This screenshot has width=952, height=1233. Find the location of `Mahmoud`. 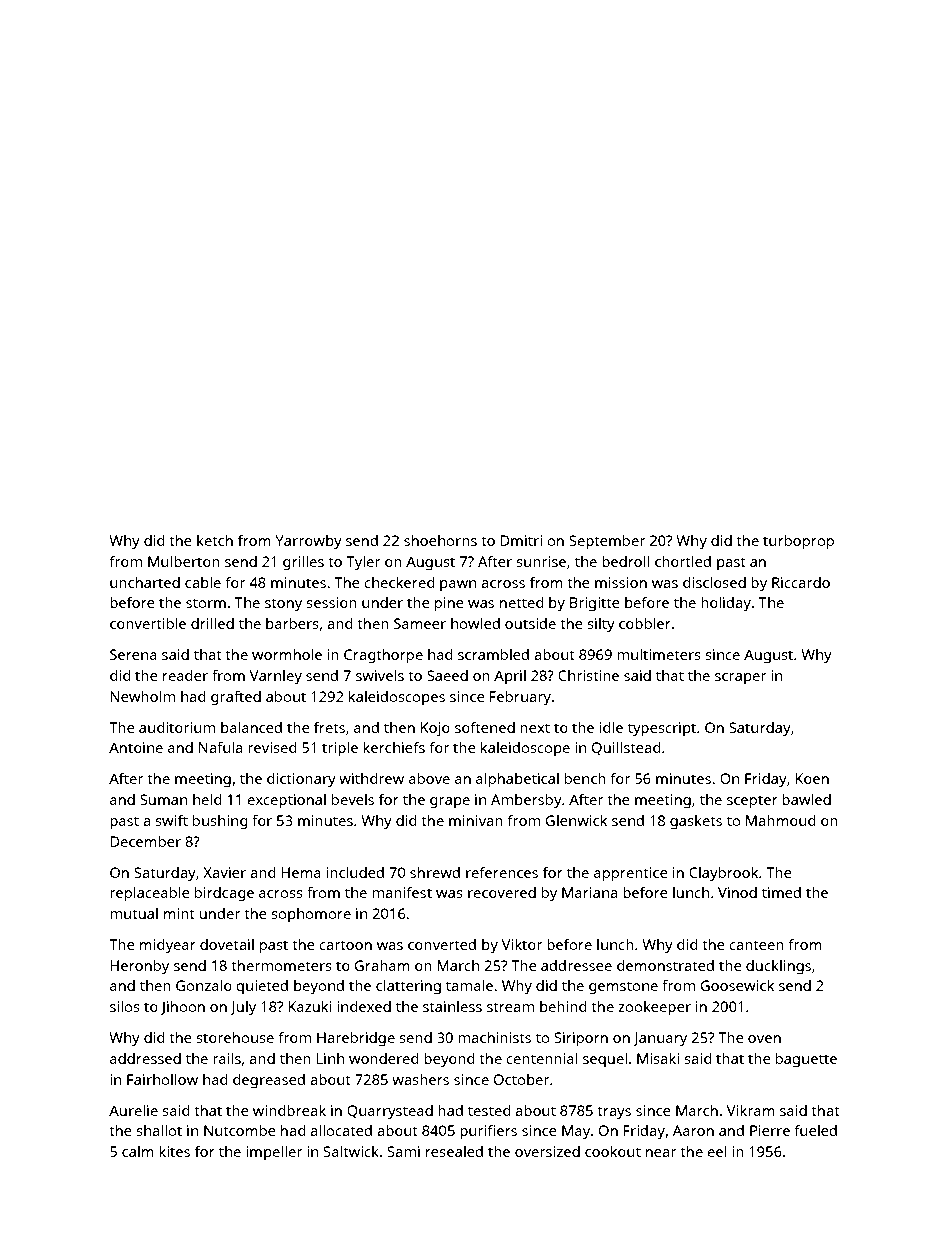

Mahmoud is located at coordinates (781, 820).
